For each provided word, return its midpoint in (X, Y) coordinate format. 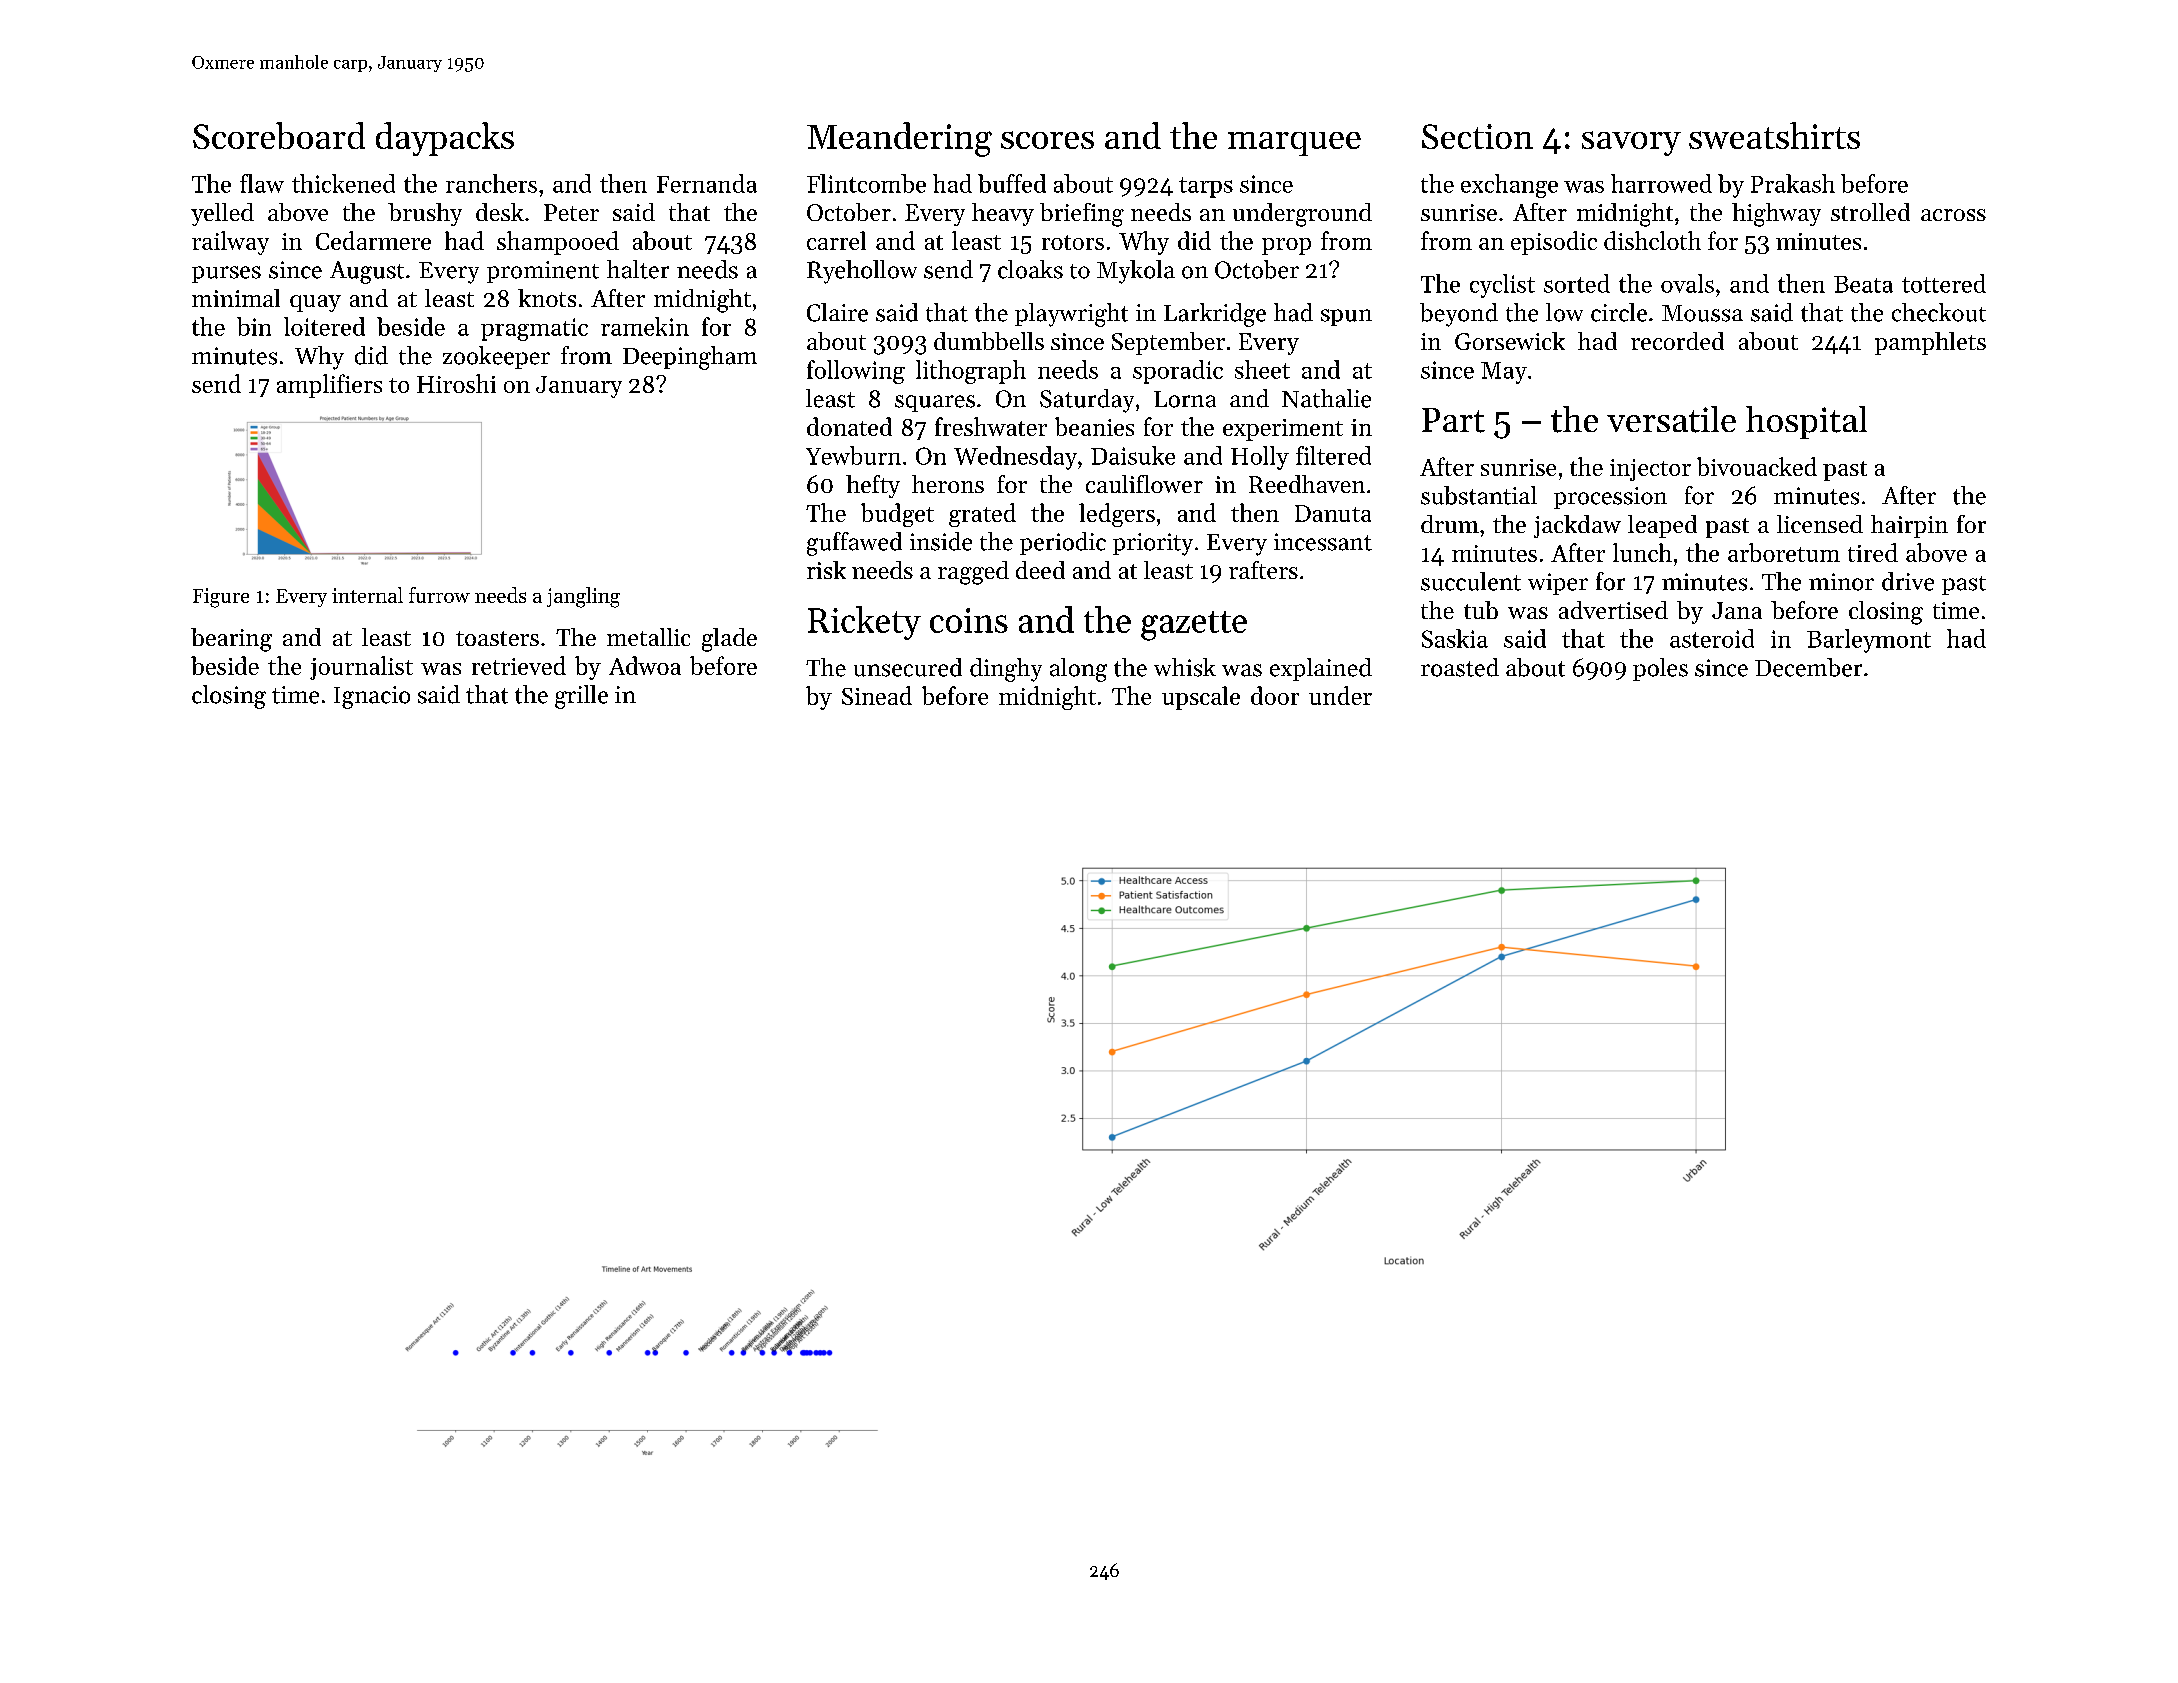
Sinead (877, 695)
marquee (1294, 144)
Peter (571, 212)
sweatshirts (1774, 135)
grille (581, 697)
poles (1660, 669)
